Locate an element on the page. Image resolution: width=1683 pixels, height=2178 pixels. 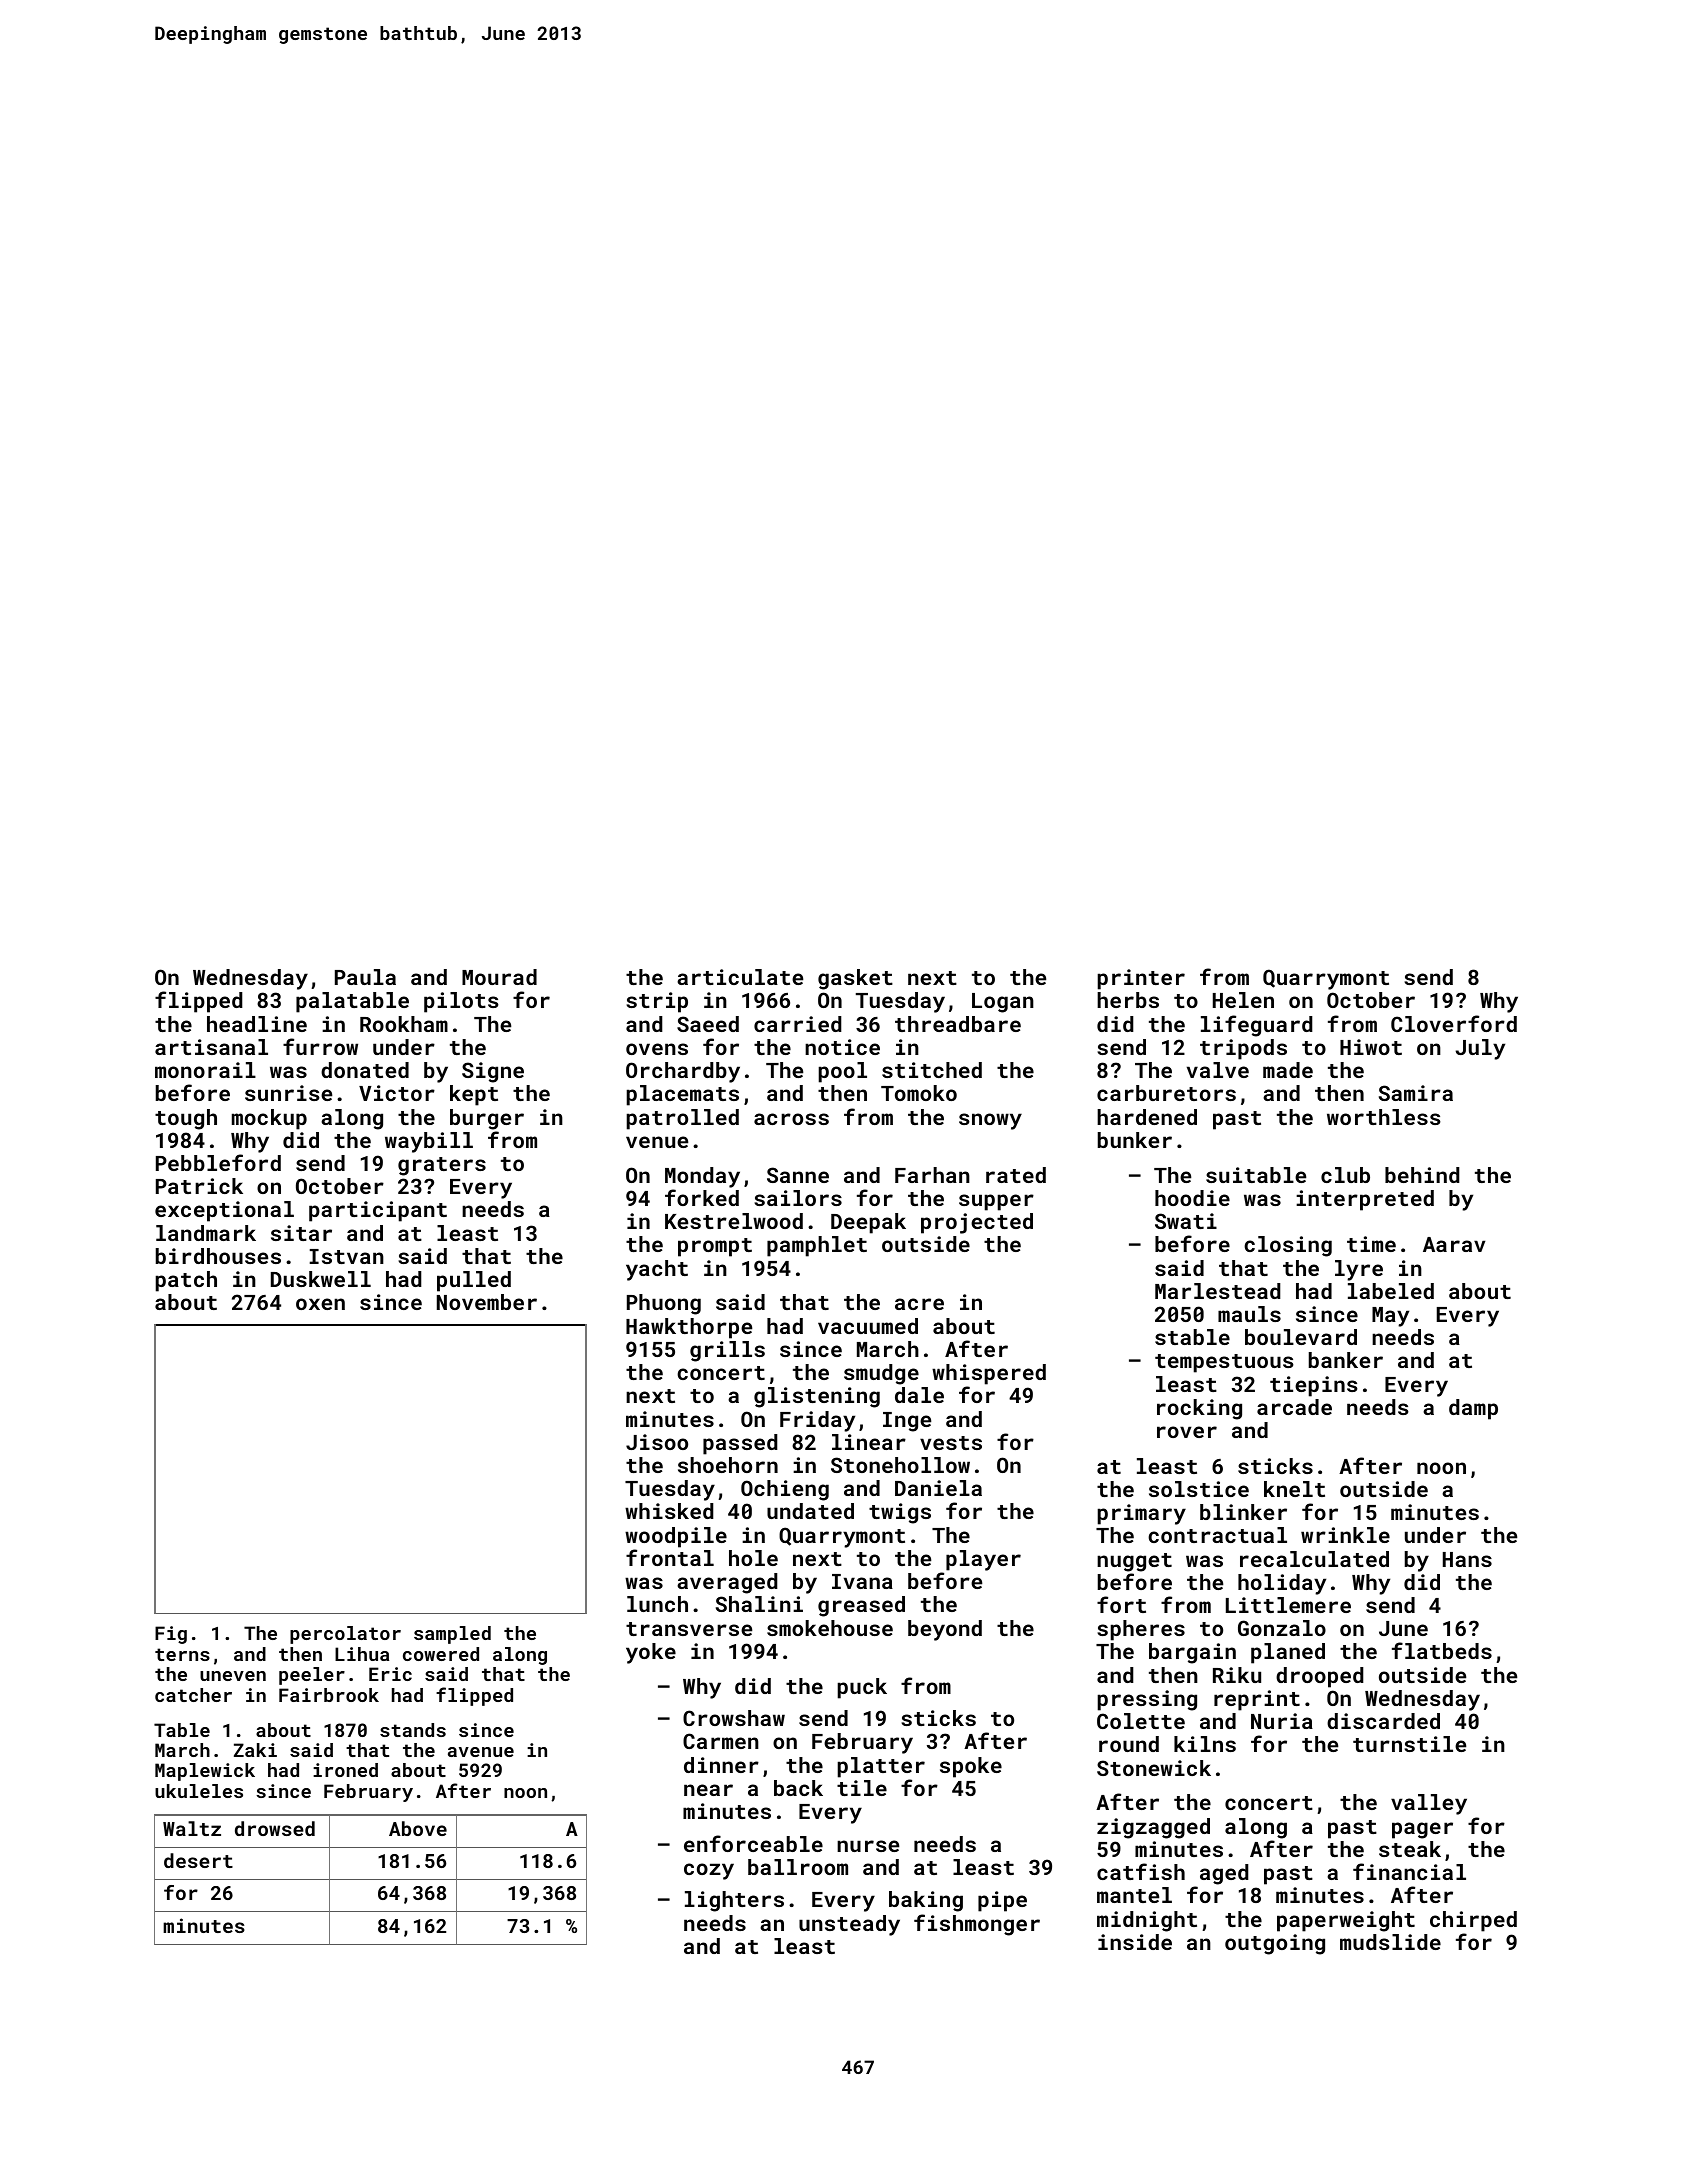
tempestuous is located at coordinates (1224, 1363).
